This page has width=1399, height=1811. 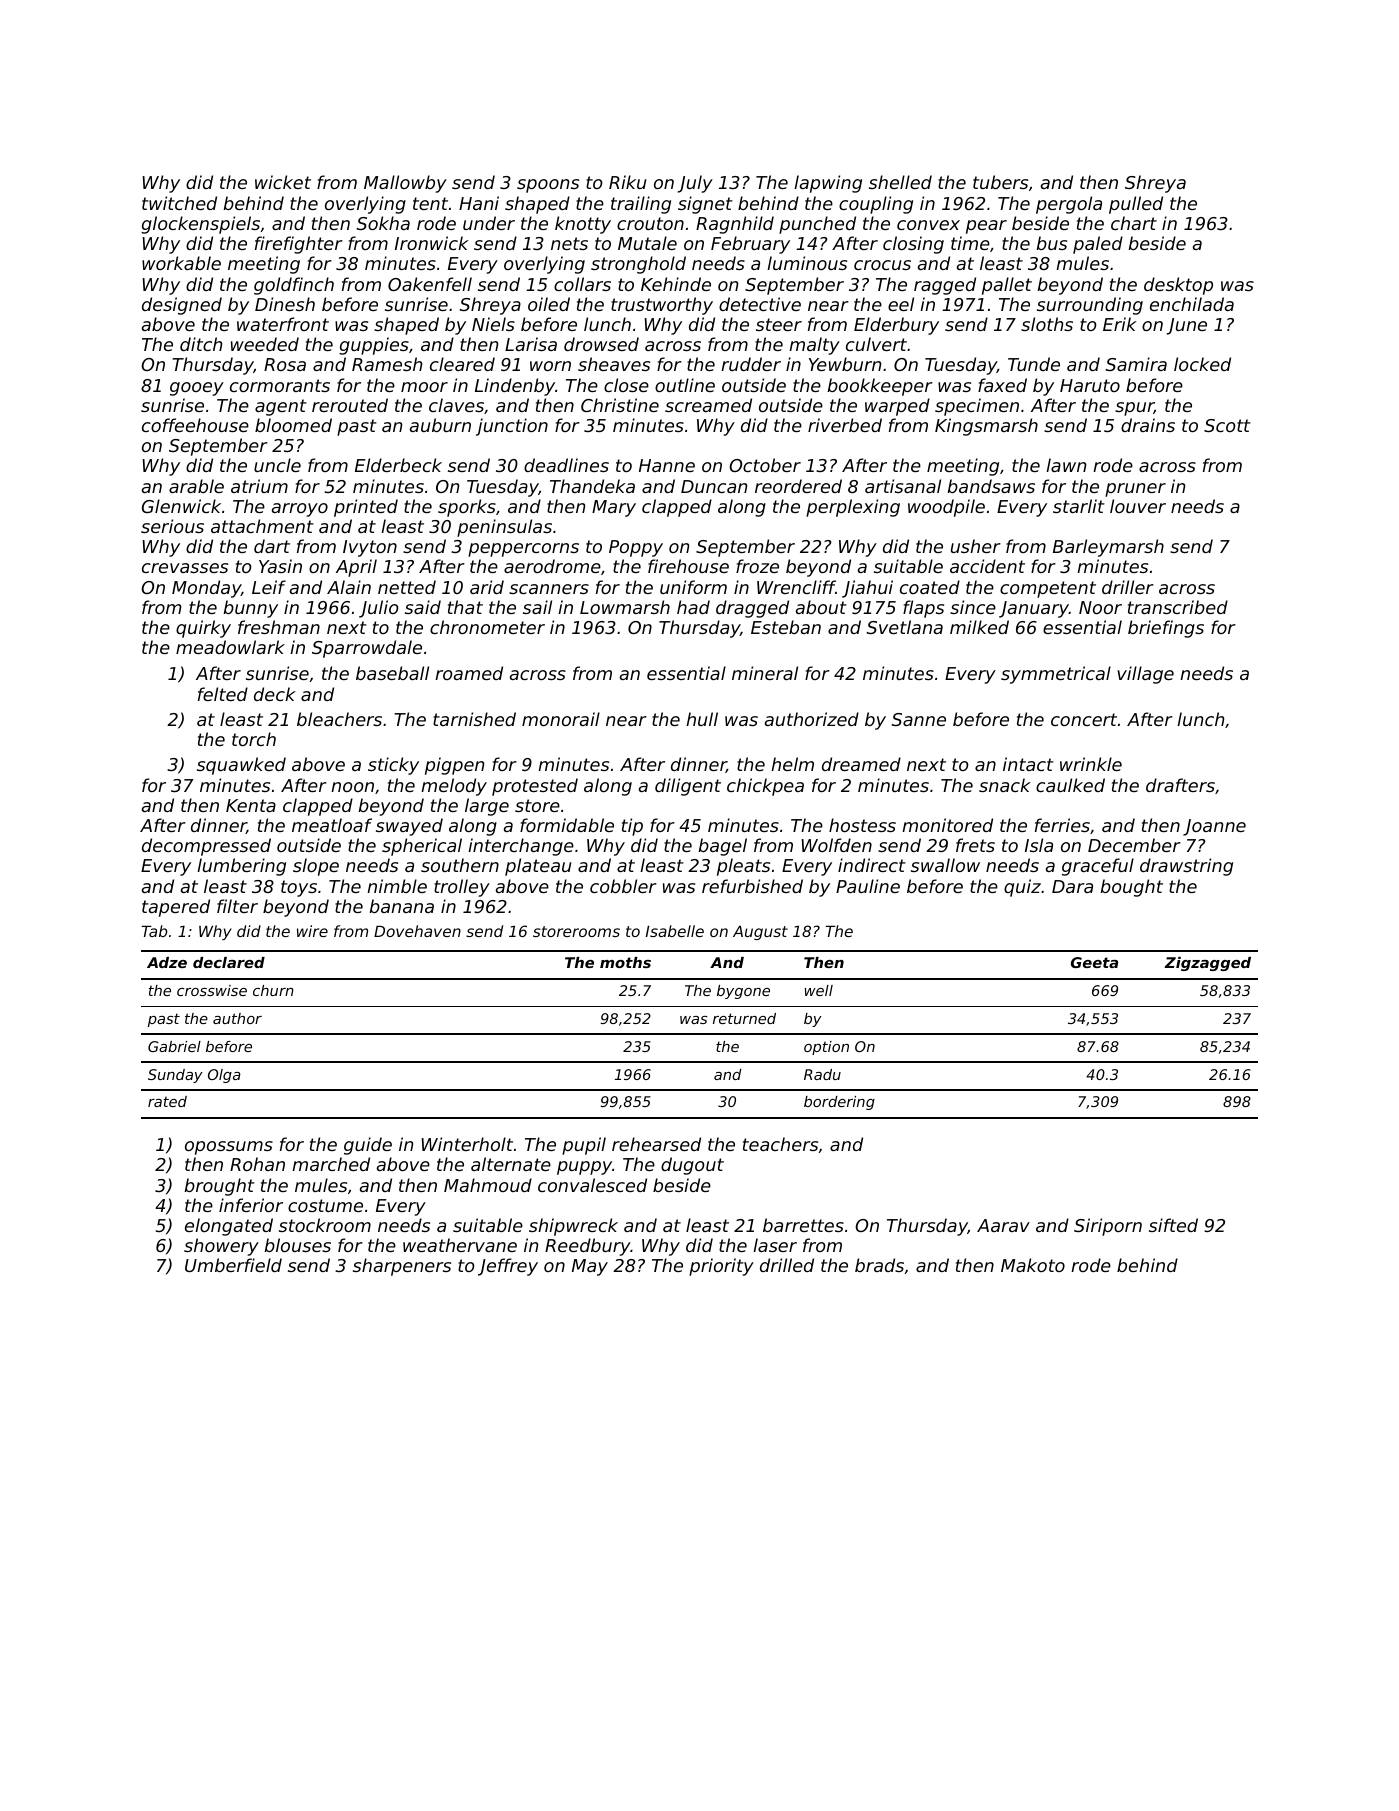 I want to click on transcribed, so click(x=1178, y=607).
